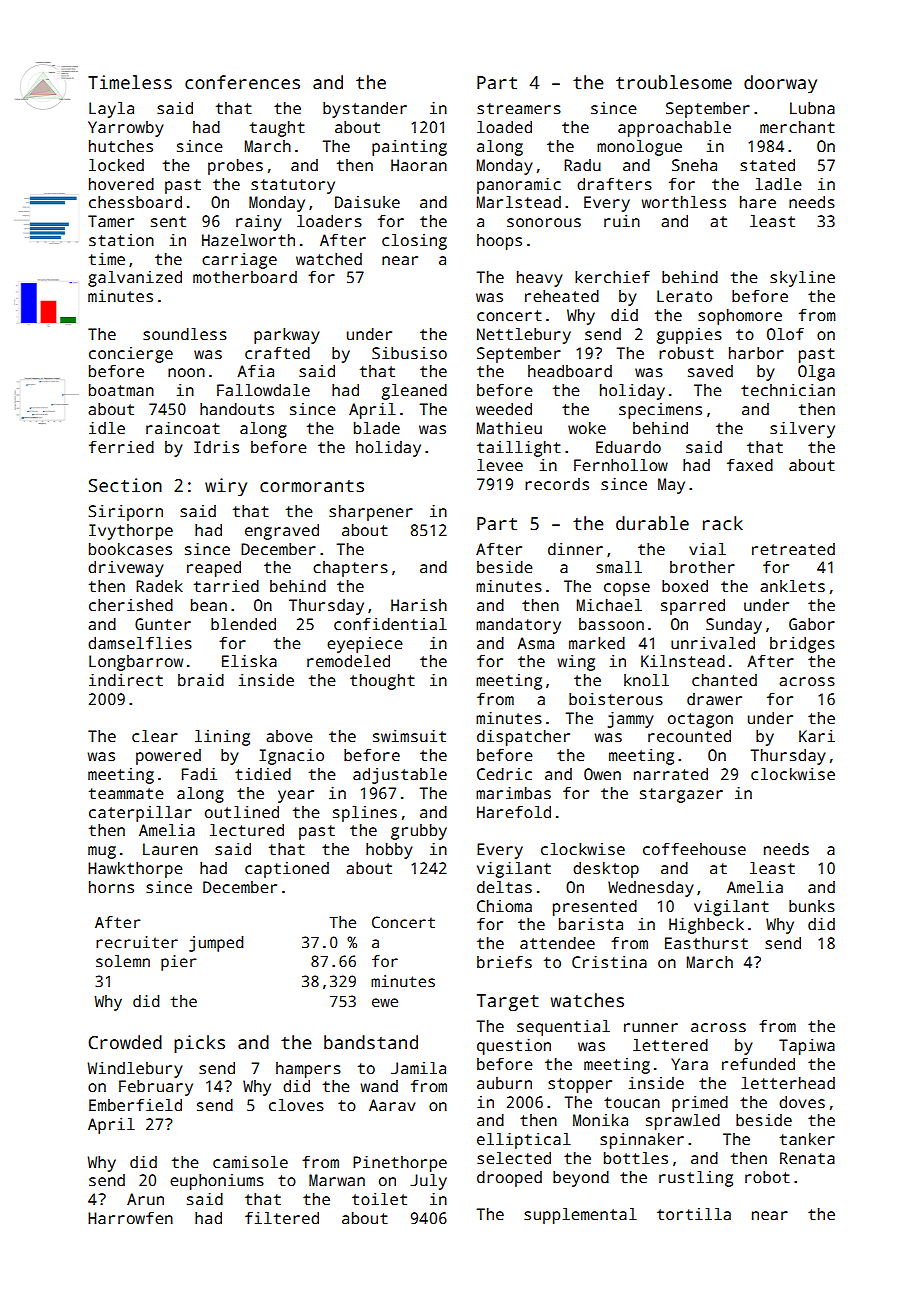 The image size is (924, 1308). I want to click on ladle, so click(778, 184).
